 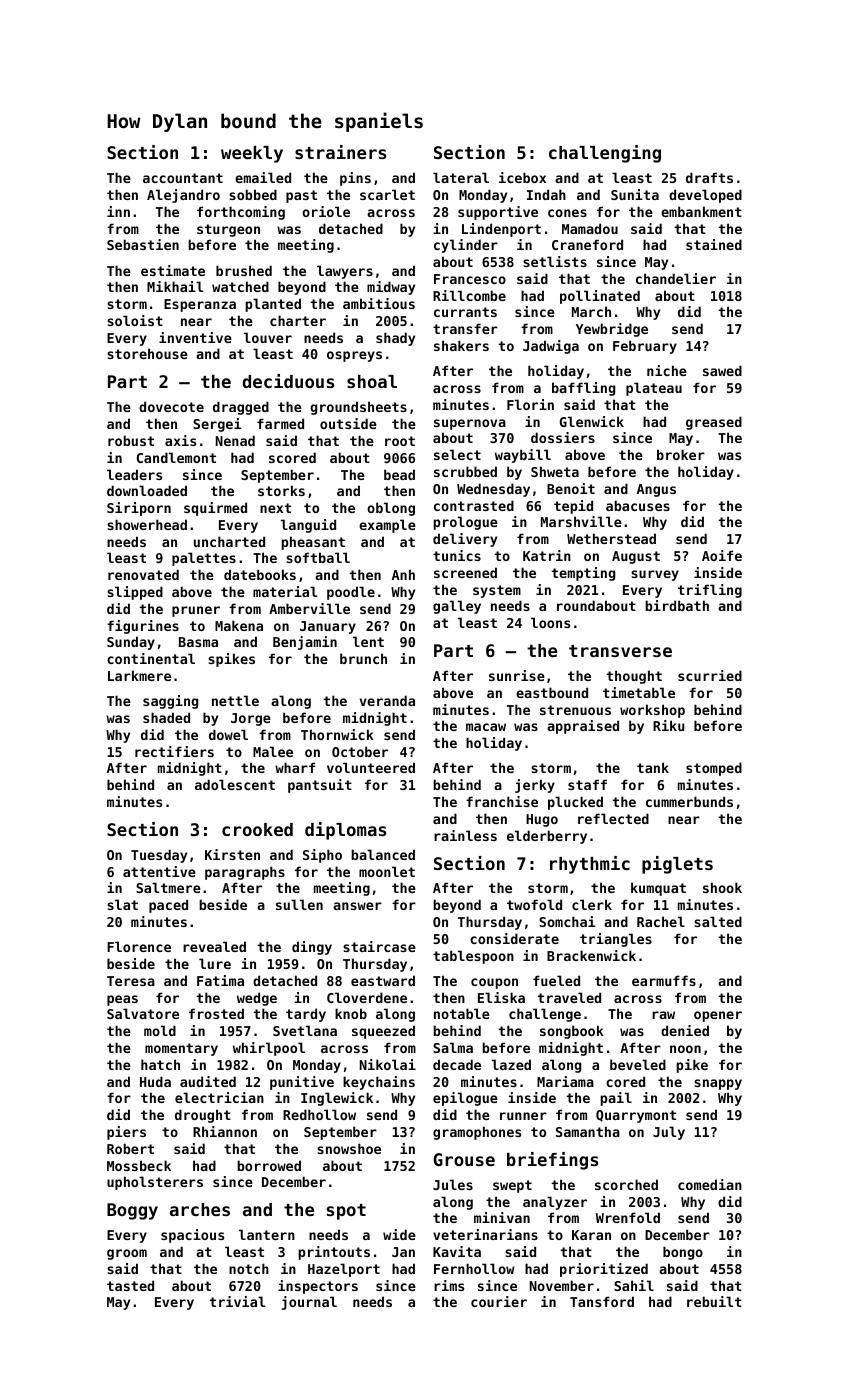 What do you see at coordinates (469, 295) in the screenshot?
I see `Rillcombe` at bounding box center [469, 295].
